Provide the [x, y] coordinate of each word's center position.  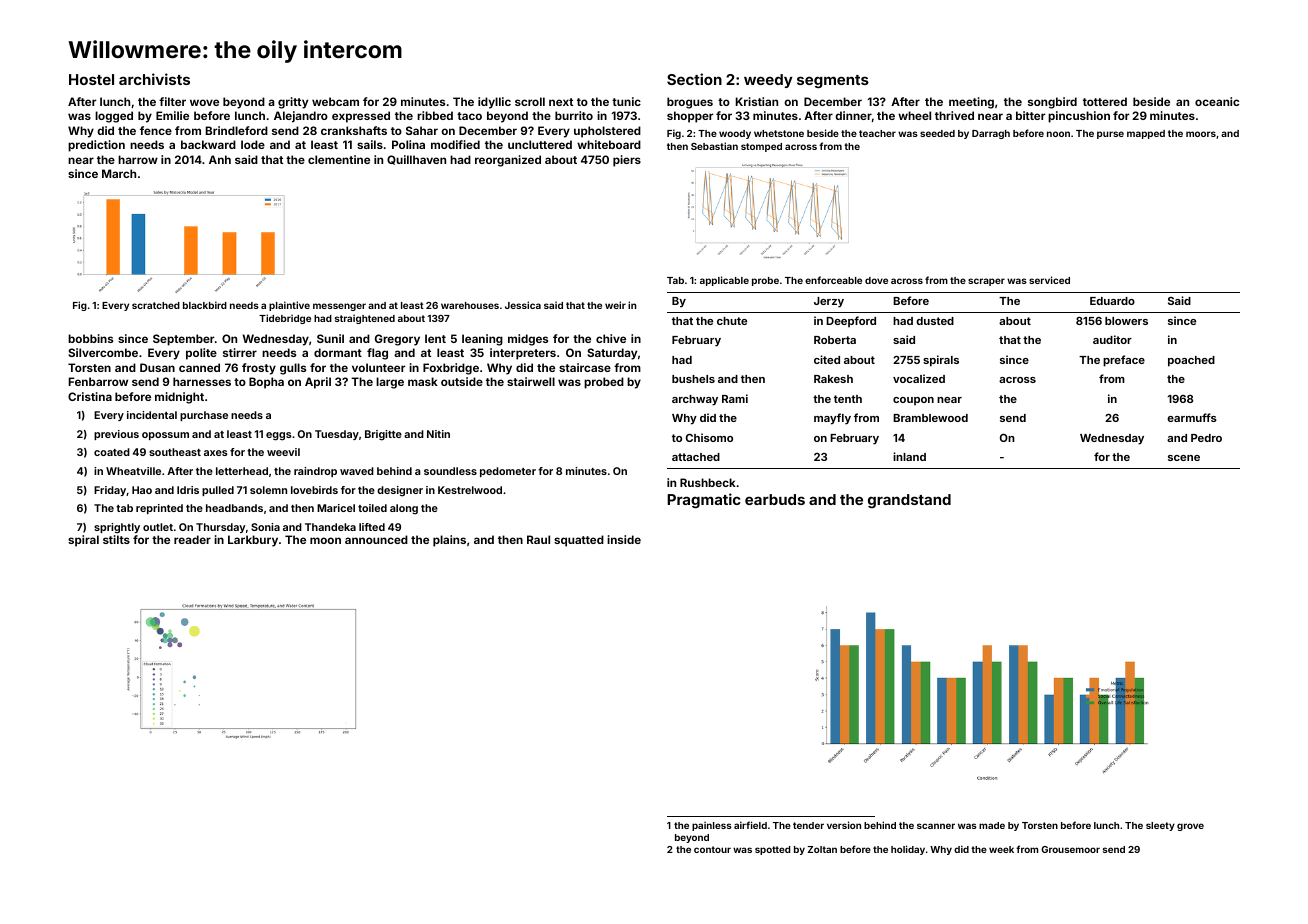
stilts [116, 539]
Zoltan [822, 849]
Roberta [835, 340]
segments [833, 81]
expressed [361, 117]
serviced [1049, 280]
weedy [768, 81]
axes [216, 453]
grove [1190, 827]
